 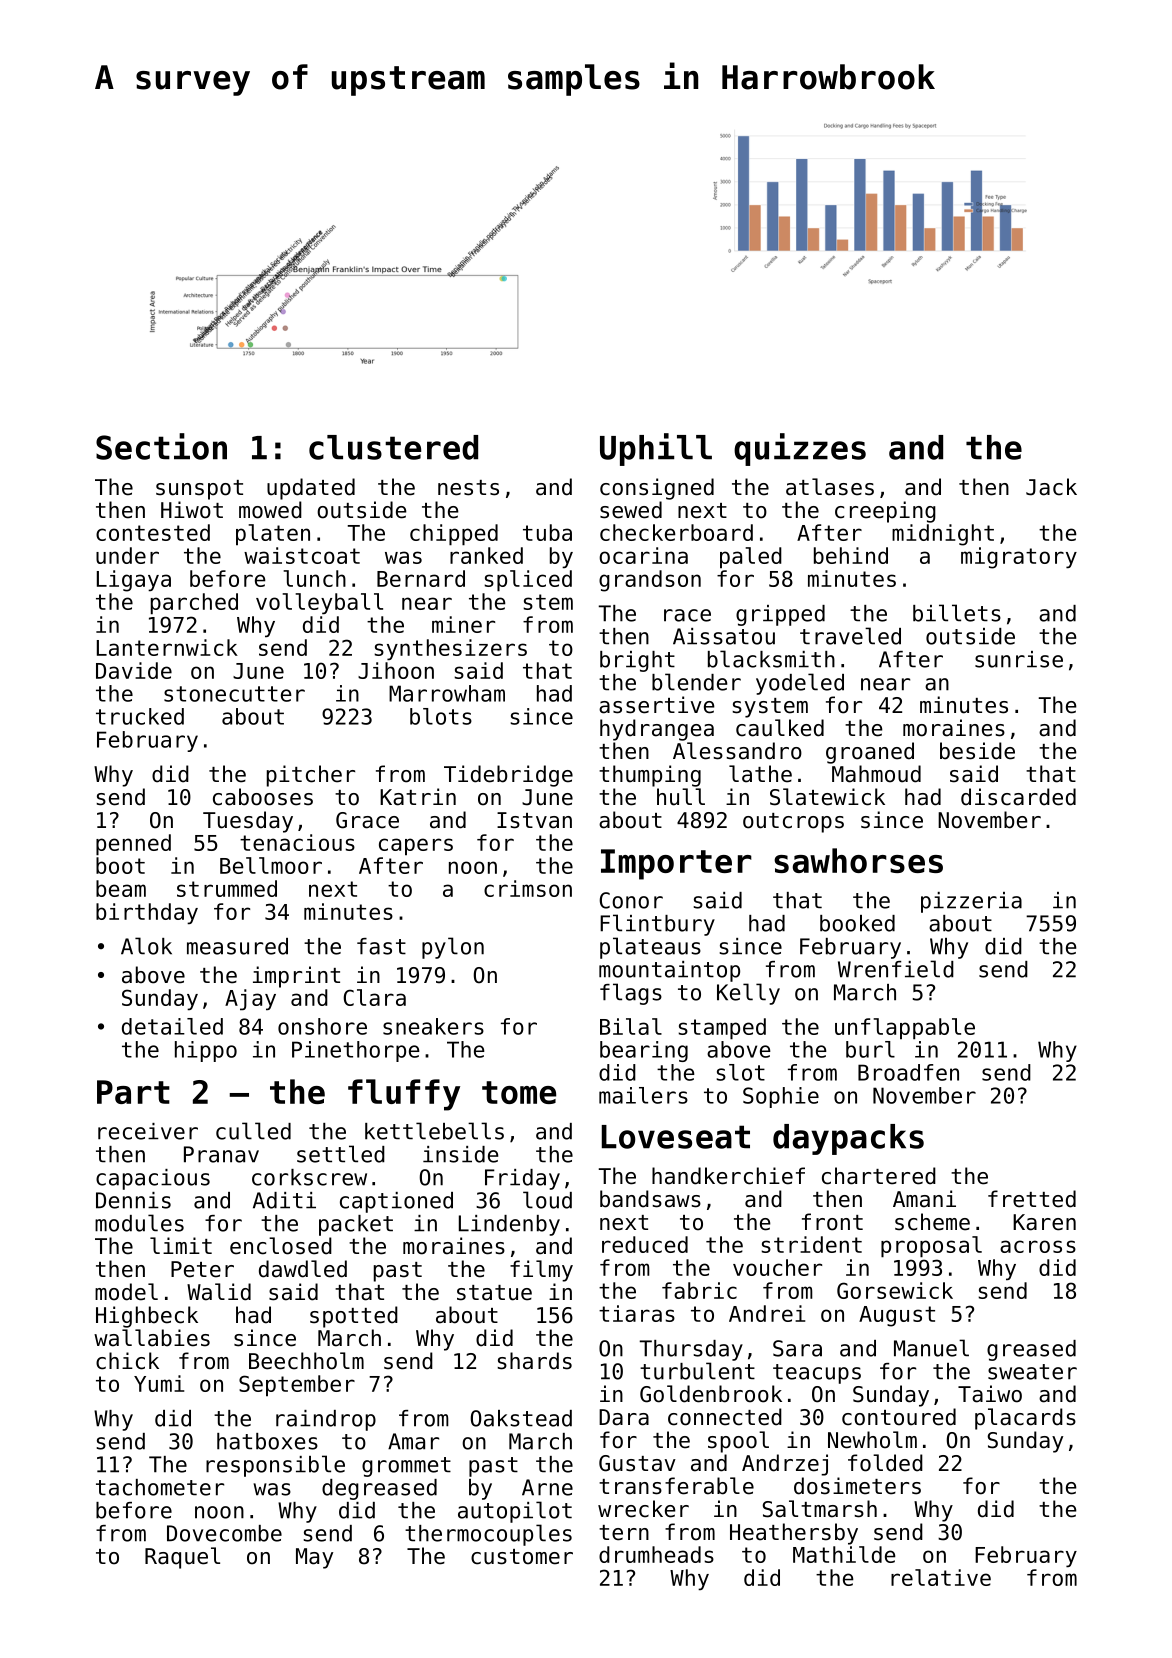 I want to click on ocarina, so click(x=643, y=555).
